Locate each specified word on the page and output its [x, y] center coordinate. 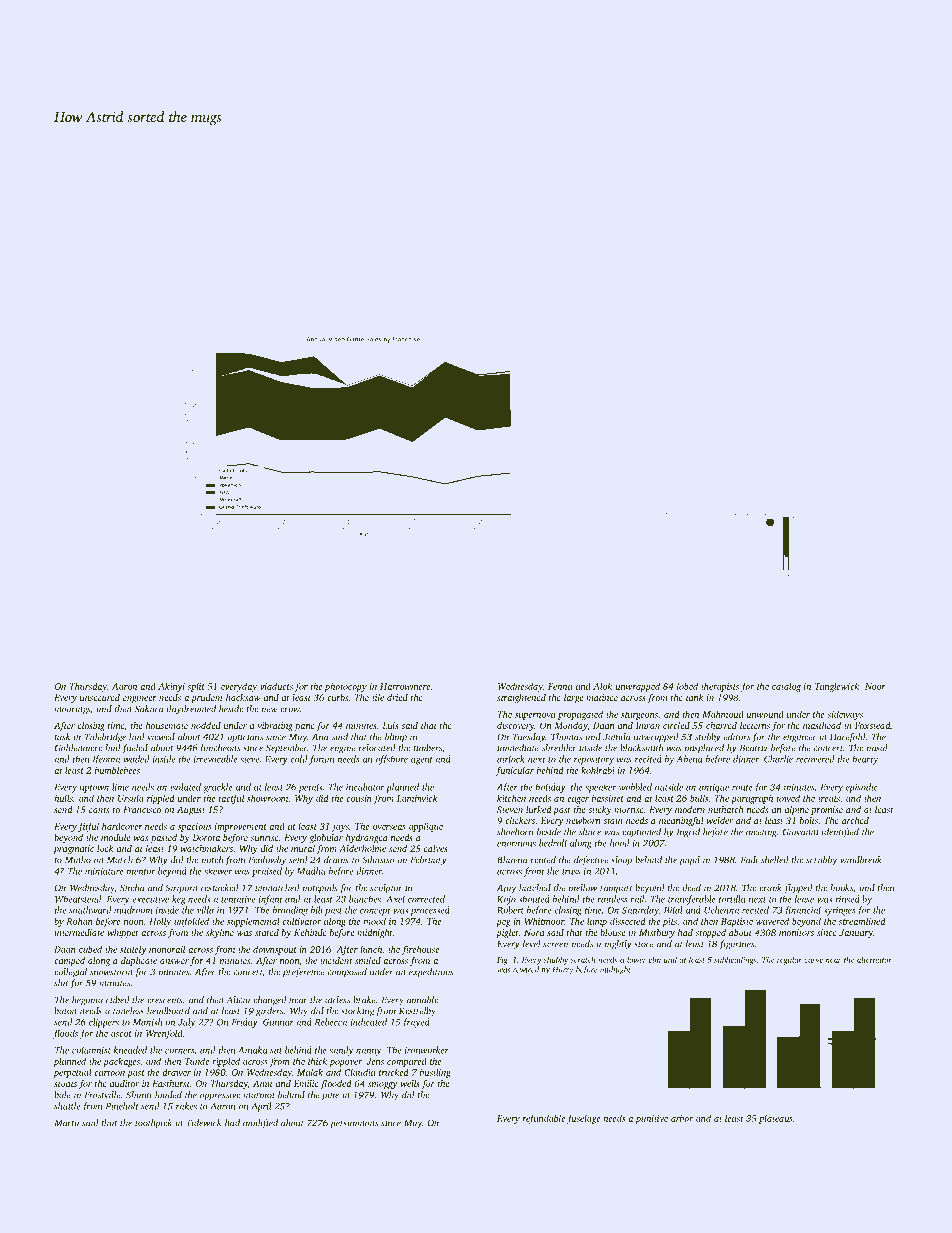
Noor [875, 686]
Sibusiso [378, 860]
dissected [627, 921]
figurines [736, 945]
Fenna [560, 686]
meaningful [681, 821]
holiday [550, 788]
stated [267, 932]
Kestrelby [417, 1012]
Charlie [778, 759]
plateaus [776, 1119]
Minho [78, 860]
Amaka [252, 1050]
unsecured [100, 697]
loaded [168, 1095]
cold [299, 759]
